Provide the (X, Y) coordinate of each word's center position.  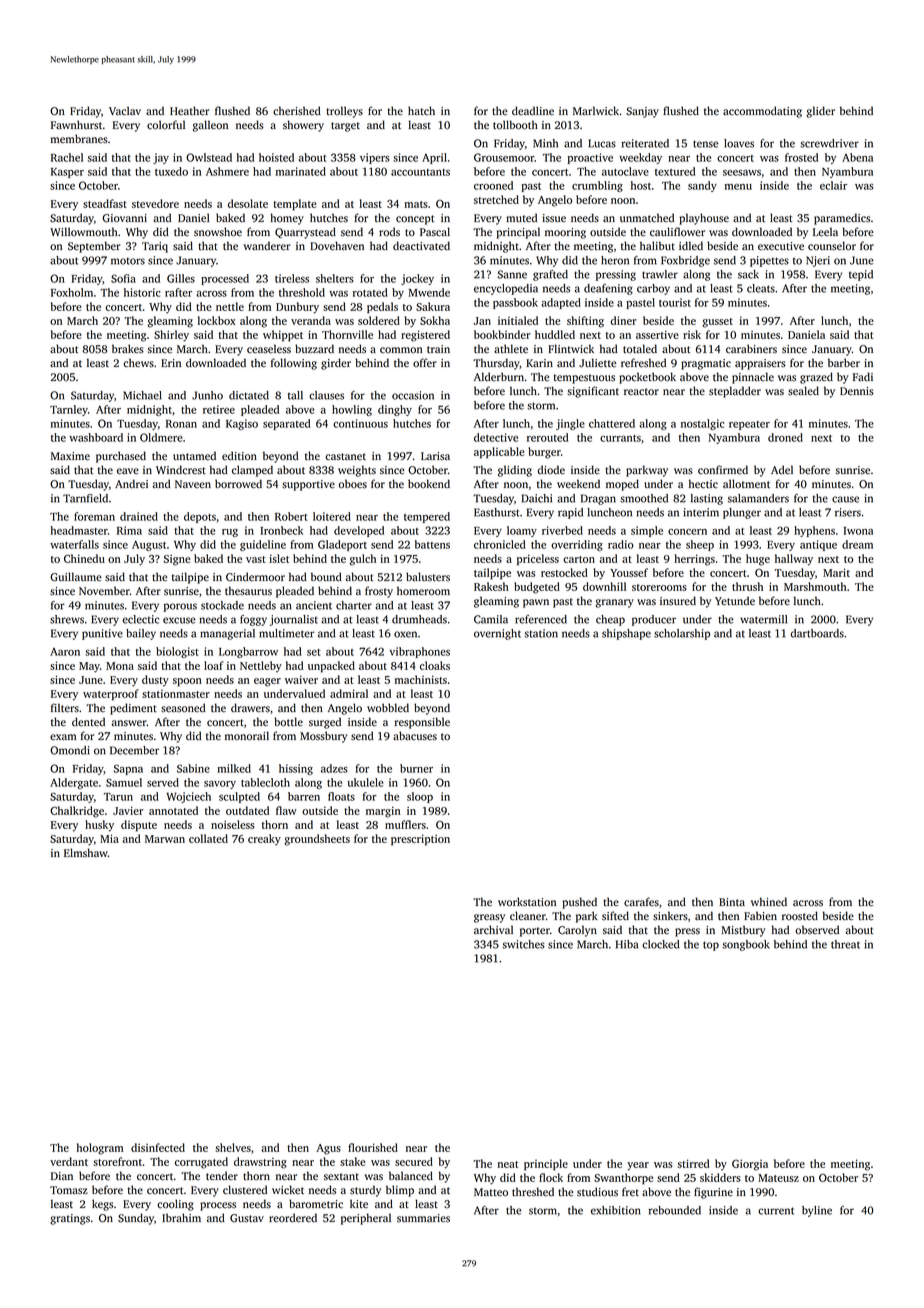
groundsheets (317, 840)
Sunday (136, 1219)
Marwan (165, 839)
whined (769, 902)
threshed (533, 1192)
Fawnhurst (76, 124)
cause (845, 499)
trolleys (344, 112)
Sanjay (642, 112)
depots (200, 517)
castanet (346, 457)
